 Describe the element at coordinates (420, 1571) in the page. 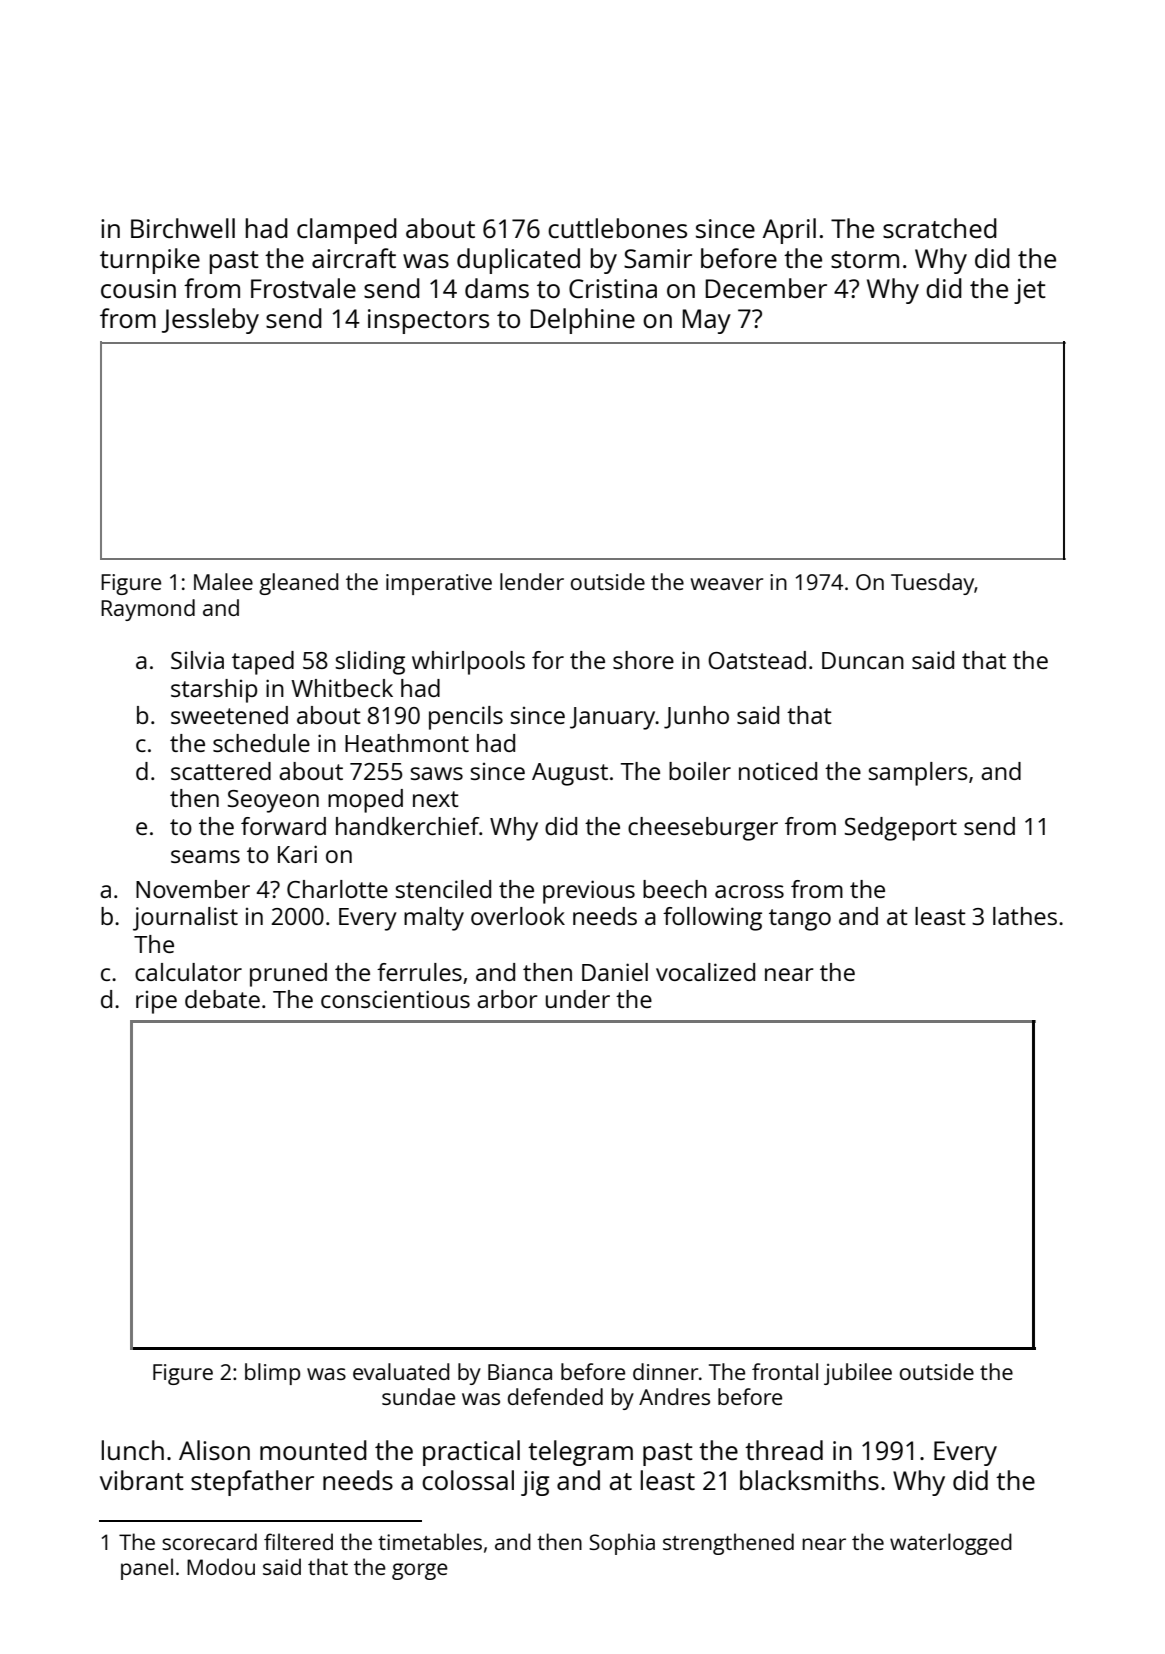

I see `gorge` at that location.
